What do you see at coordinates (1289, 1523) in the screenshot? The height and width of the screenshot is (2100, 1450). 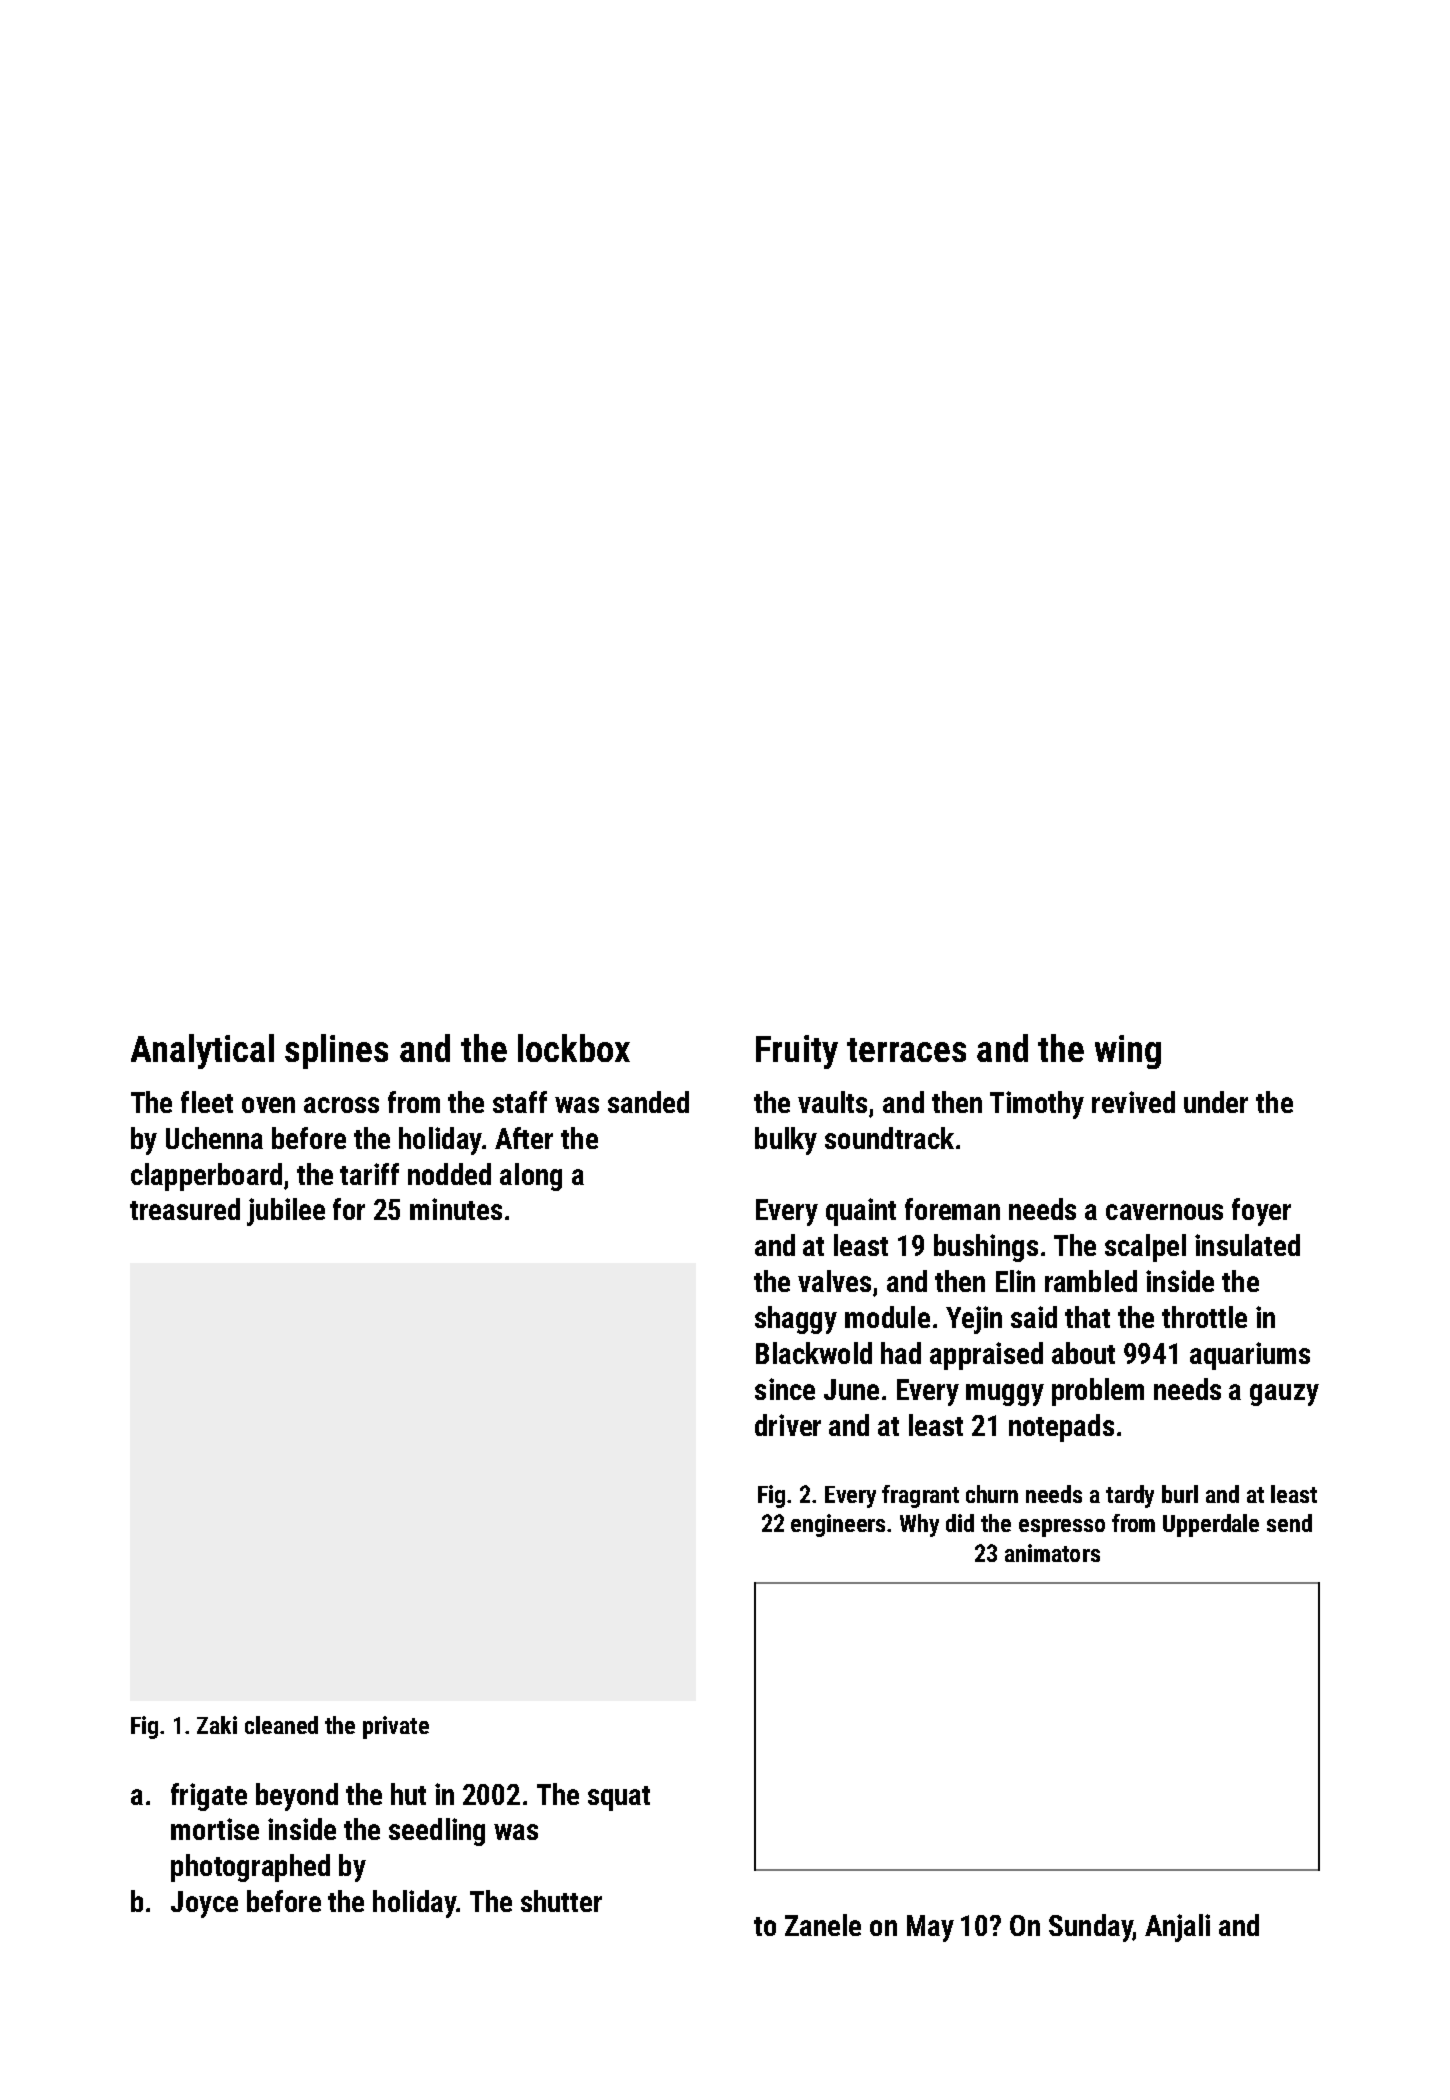 I see `send` at bounding box center [1289, 1523].
